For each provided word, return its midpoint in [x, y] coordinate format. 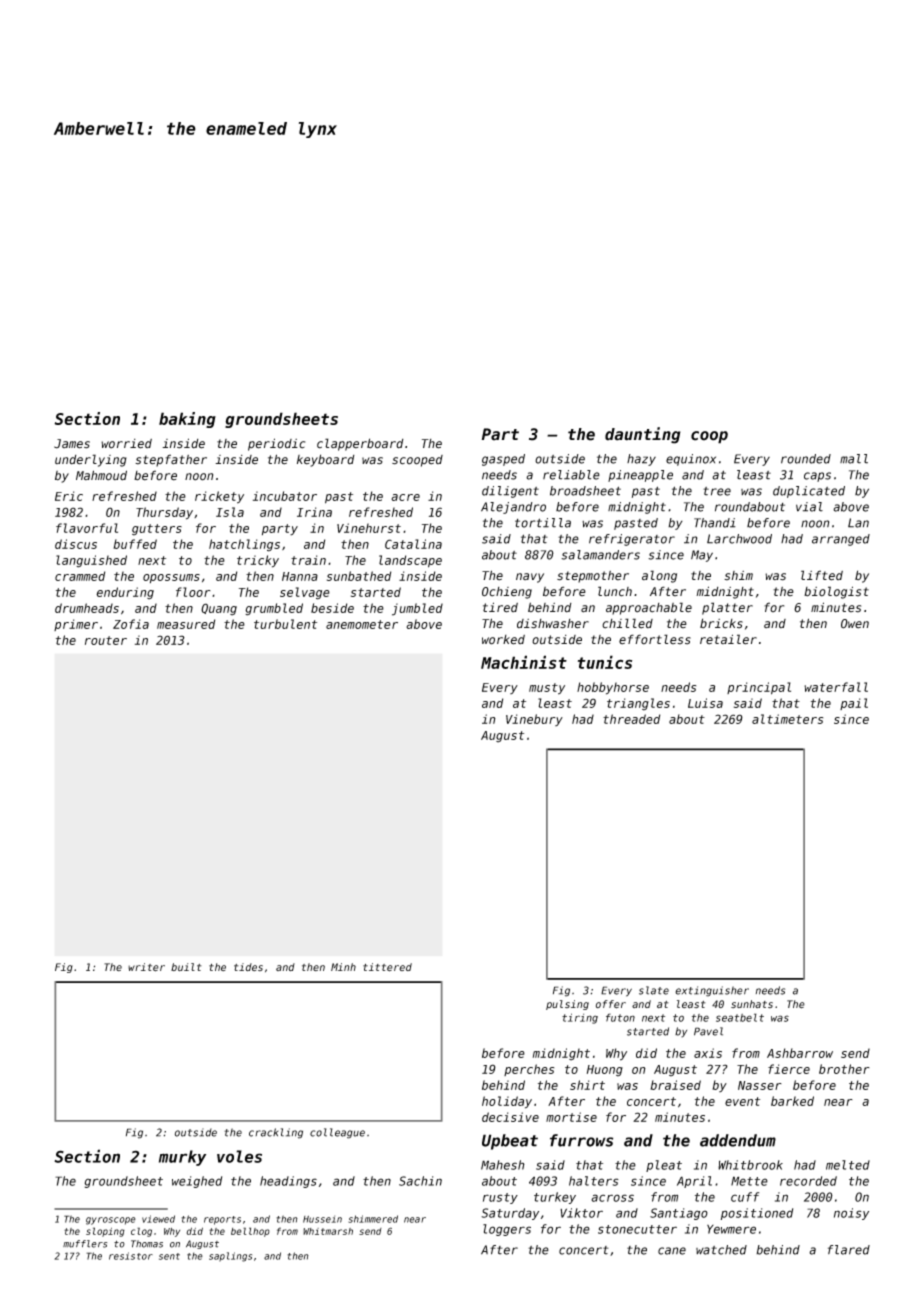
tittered [387, 967]
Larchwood [739, 539]
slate [654, 990]
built [186, 967]
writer [146, 967]
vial [809, 507]
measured [186, 624]
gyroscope [111, 1221]
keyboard [326, 460]
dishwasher [553, 624]
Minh [343, 967]
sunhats [752, 1004]
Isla [230, 512]
